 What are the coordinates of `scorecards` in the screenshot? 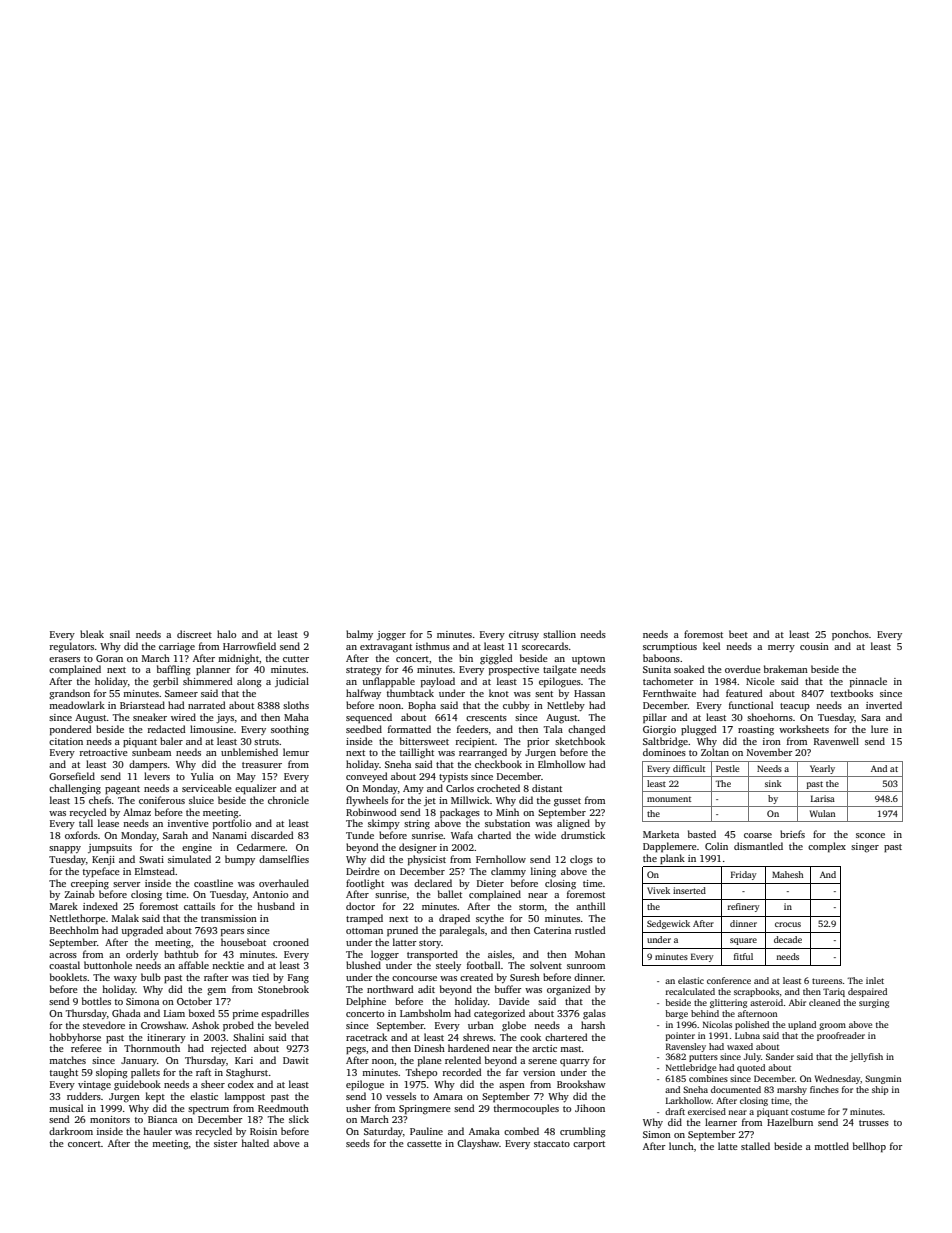 It's located at (545, 646).
